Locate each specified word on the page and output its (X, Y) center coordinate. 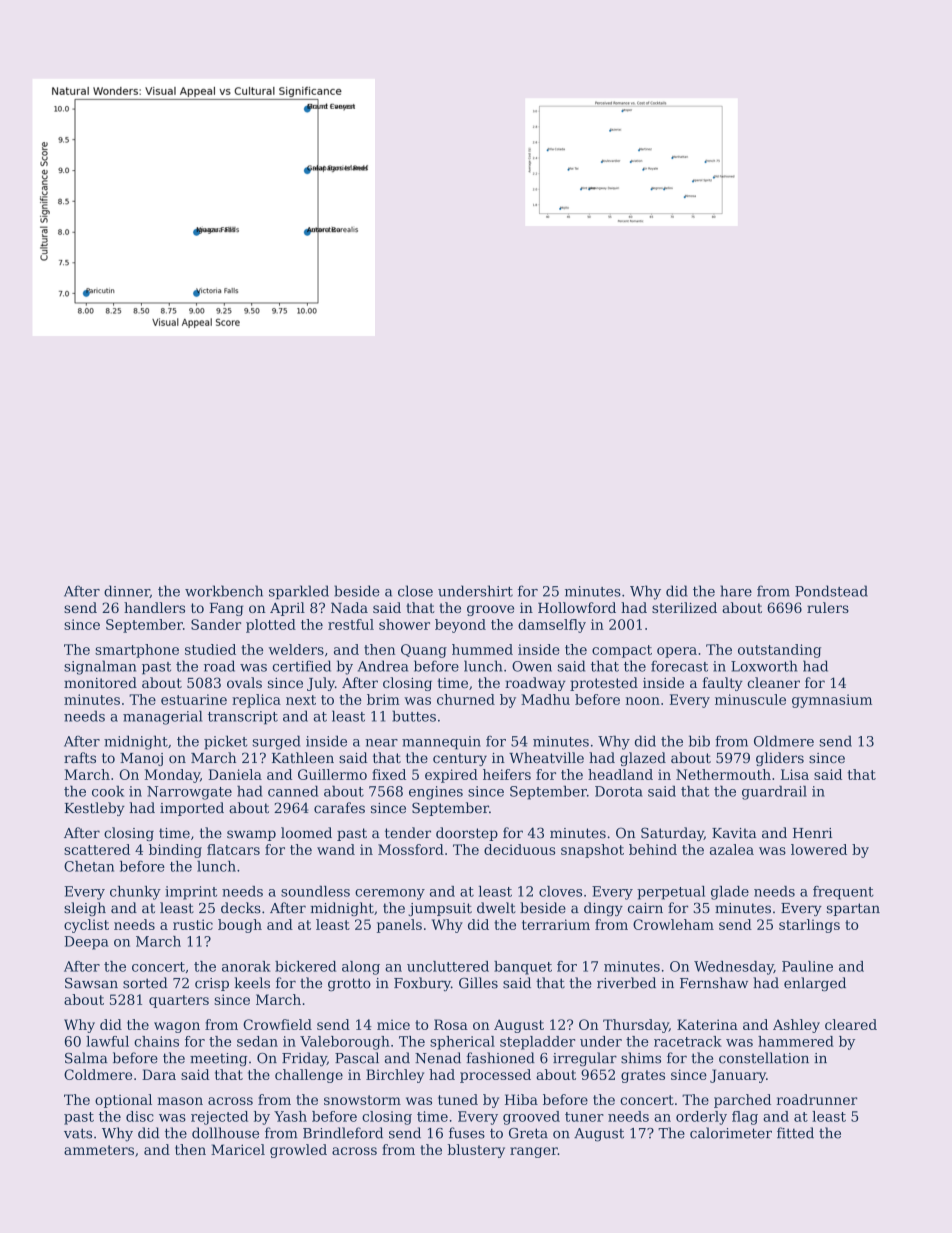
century (460, 759)
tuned (458, 1099)
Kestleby (95, 809)
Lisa (795, 774)
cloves (560, 891)
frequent (843, 893)
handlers (154, 607)
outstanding (779, 651)
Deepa (86, 943)
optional (123, 1101)
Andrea (383, 666)
